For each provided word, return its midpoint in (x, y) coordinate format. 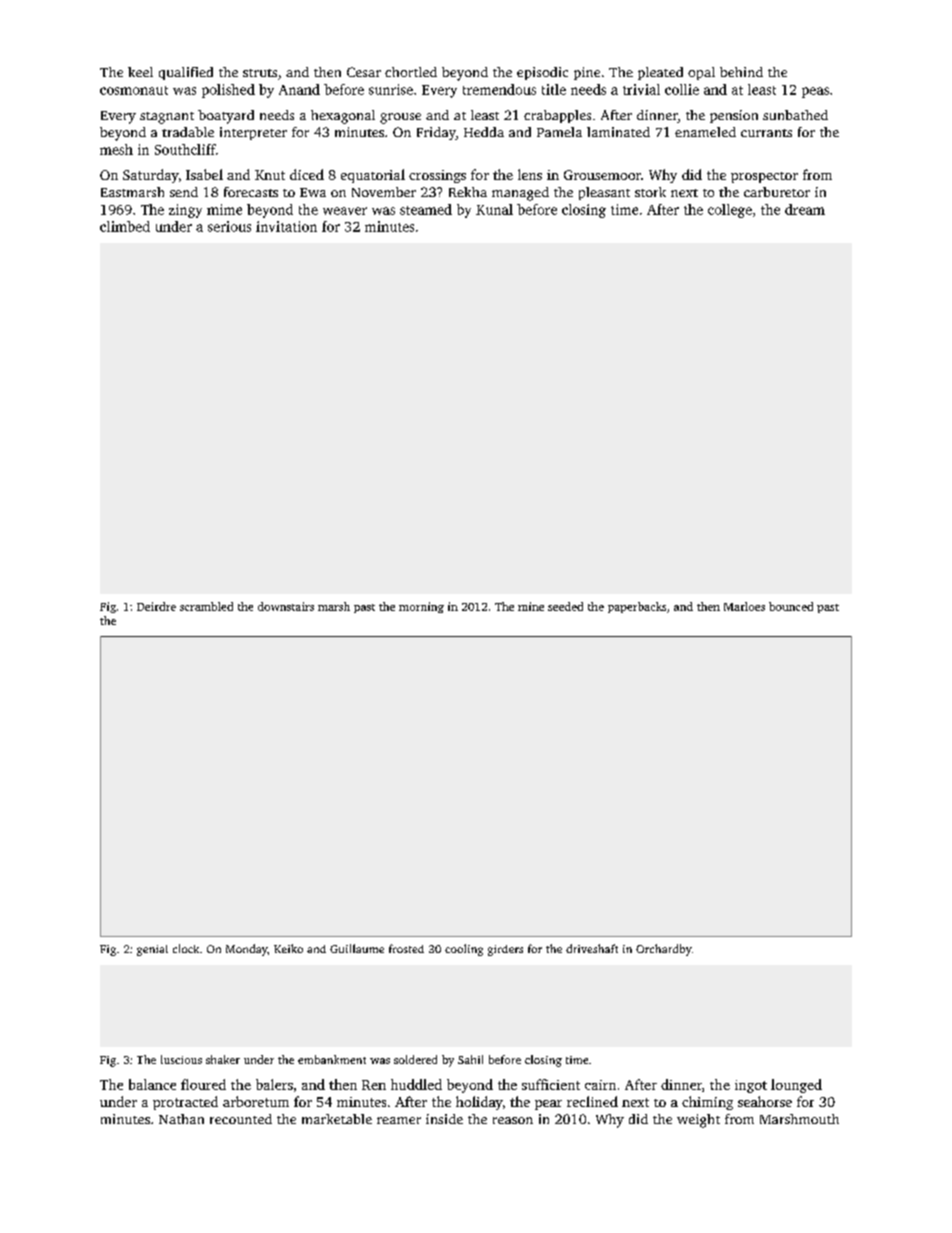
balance (152, 1084)
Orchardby (664, 950)
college (730, 211)
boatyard (226, 117)
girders (505, 950)
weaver (345, 211)
